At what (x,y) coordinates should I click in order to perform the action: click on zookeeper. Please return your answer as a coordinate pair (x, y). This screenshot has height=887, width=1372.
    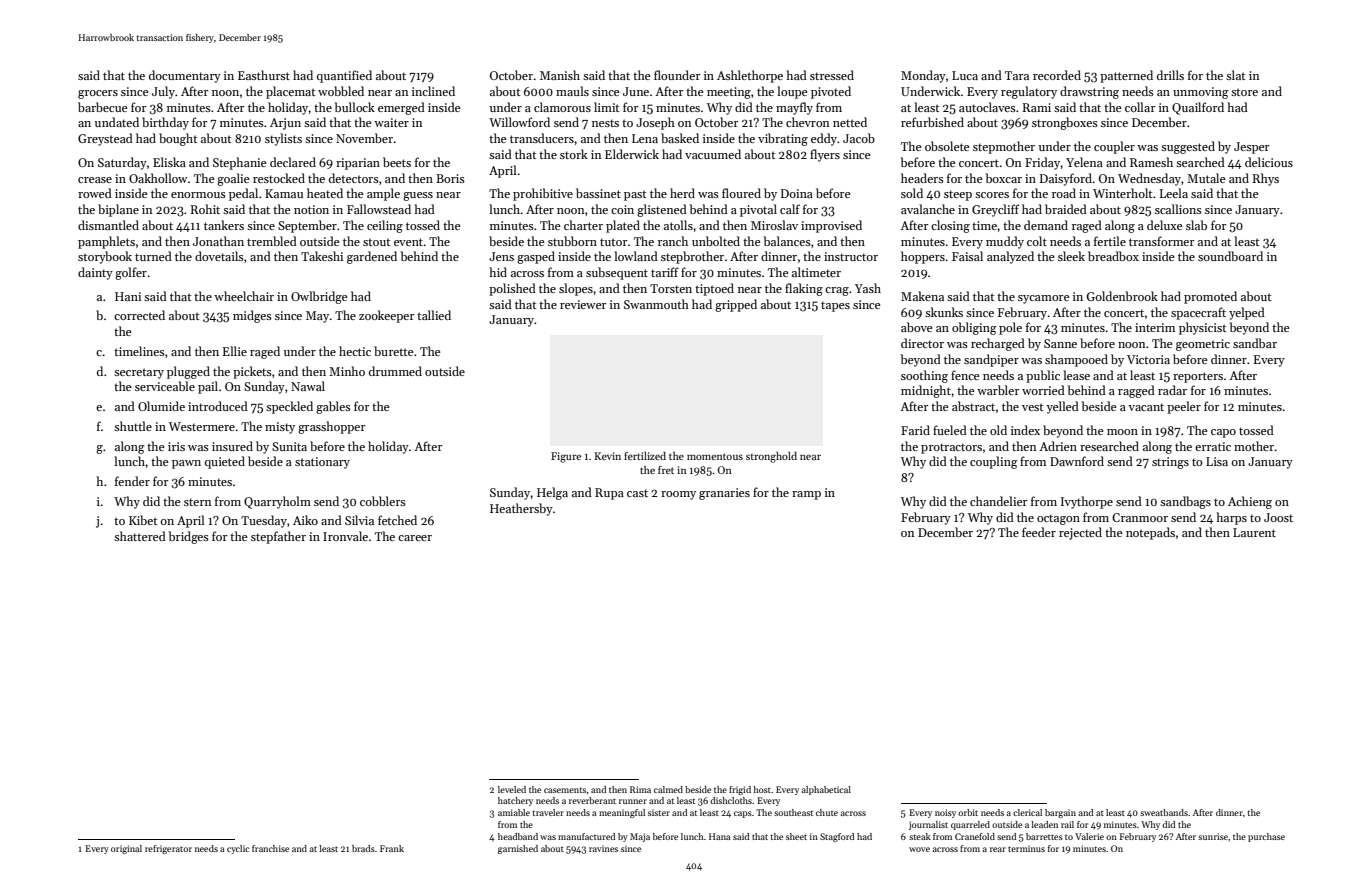
    Looking at the image, I should click on (386, 316).
